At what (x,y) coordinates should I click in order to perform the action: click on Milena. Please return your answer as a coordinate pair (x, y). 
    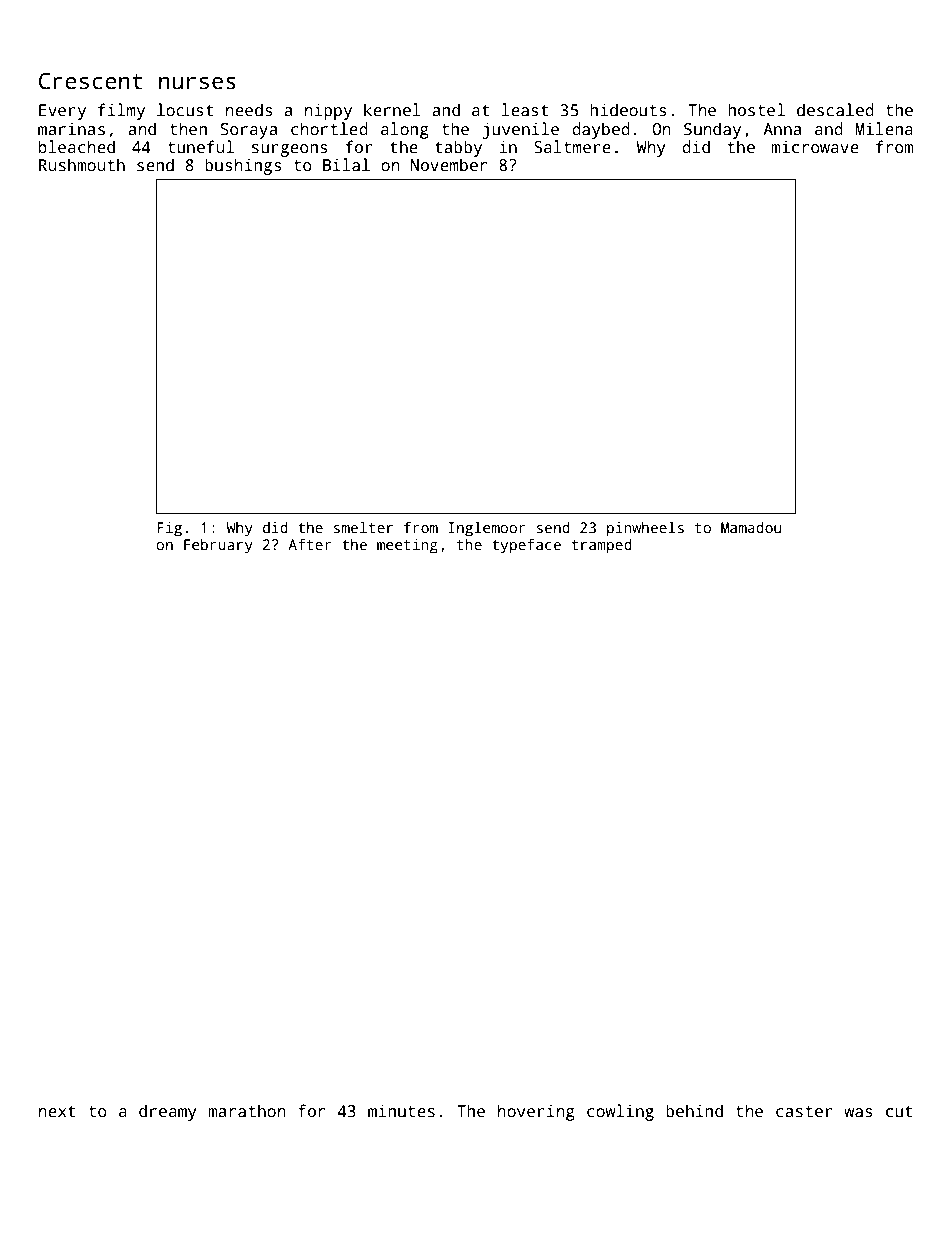
    Looking at the image, I should click on (884, 128).
